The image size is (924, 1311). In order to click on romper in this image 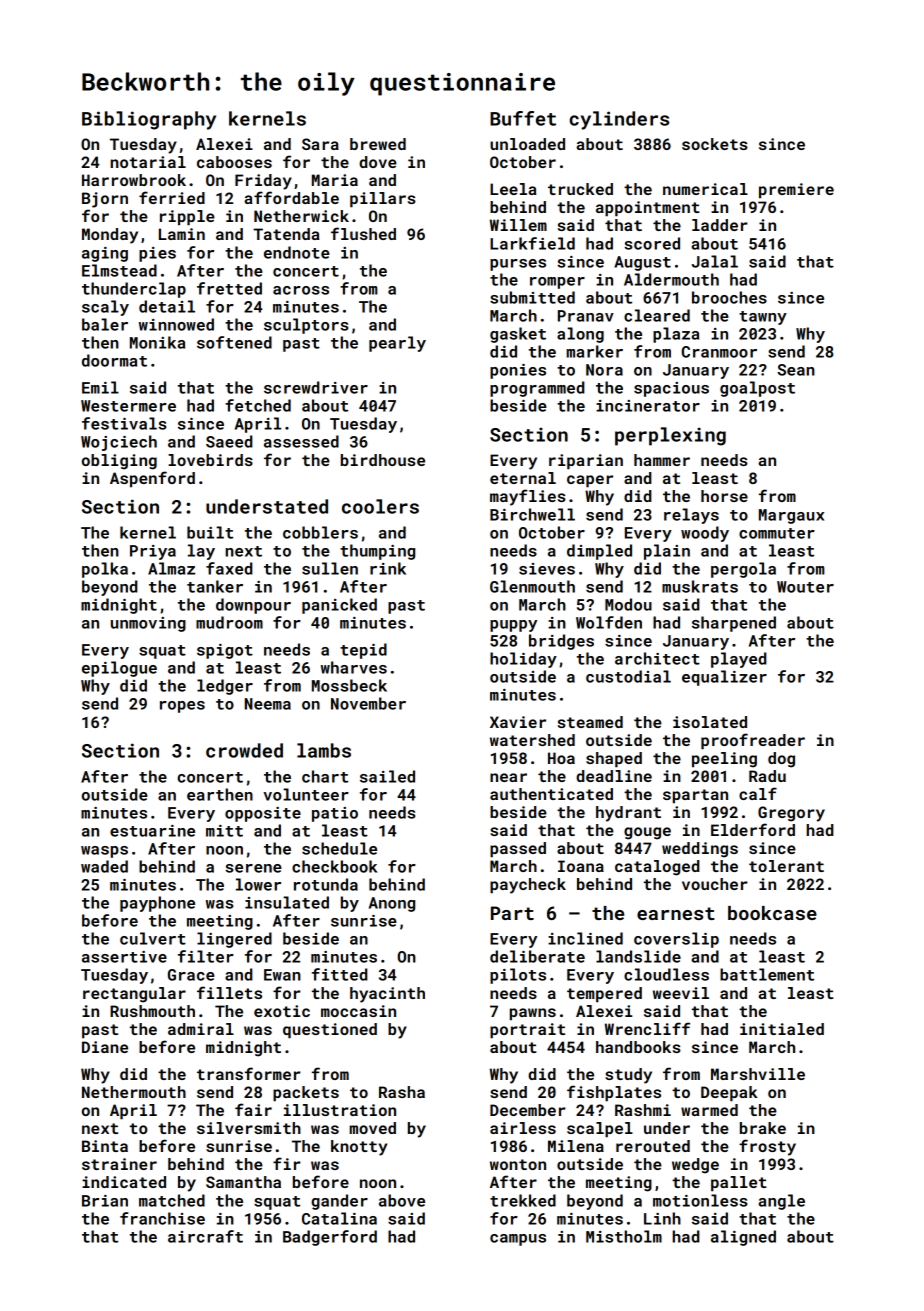, I will do `click(557, 283)`.
